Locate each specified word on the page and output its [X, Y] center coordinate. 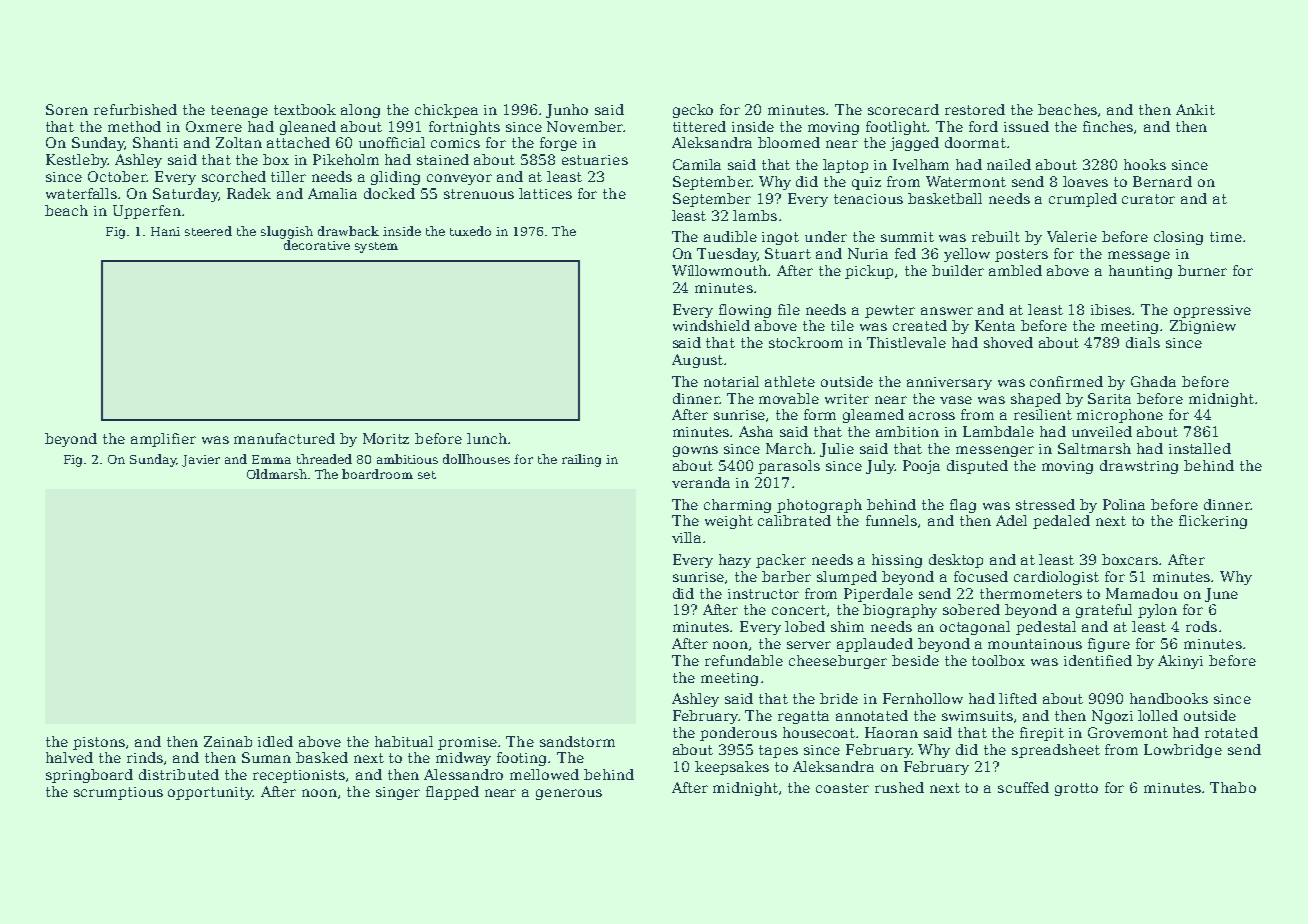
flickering [1213, 522]
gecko [693, 111]
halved [69, 757]
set [427, 475]
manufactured [284, 438]
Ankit [1195, 109]
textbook [305, 109]
